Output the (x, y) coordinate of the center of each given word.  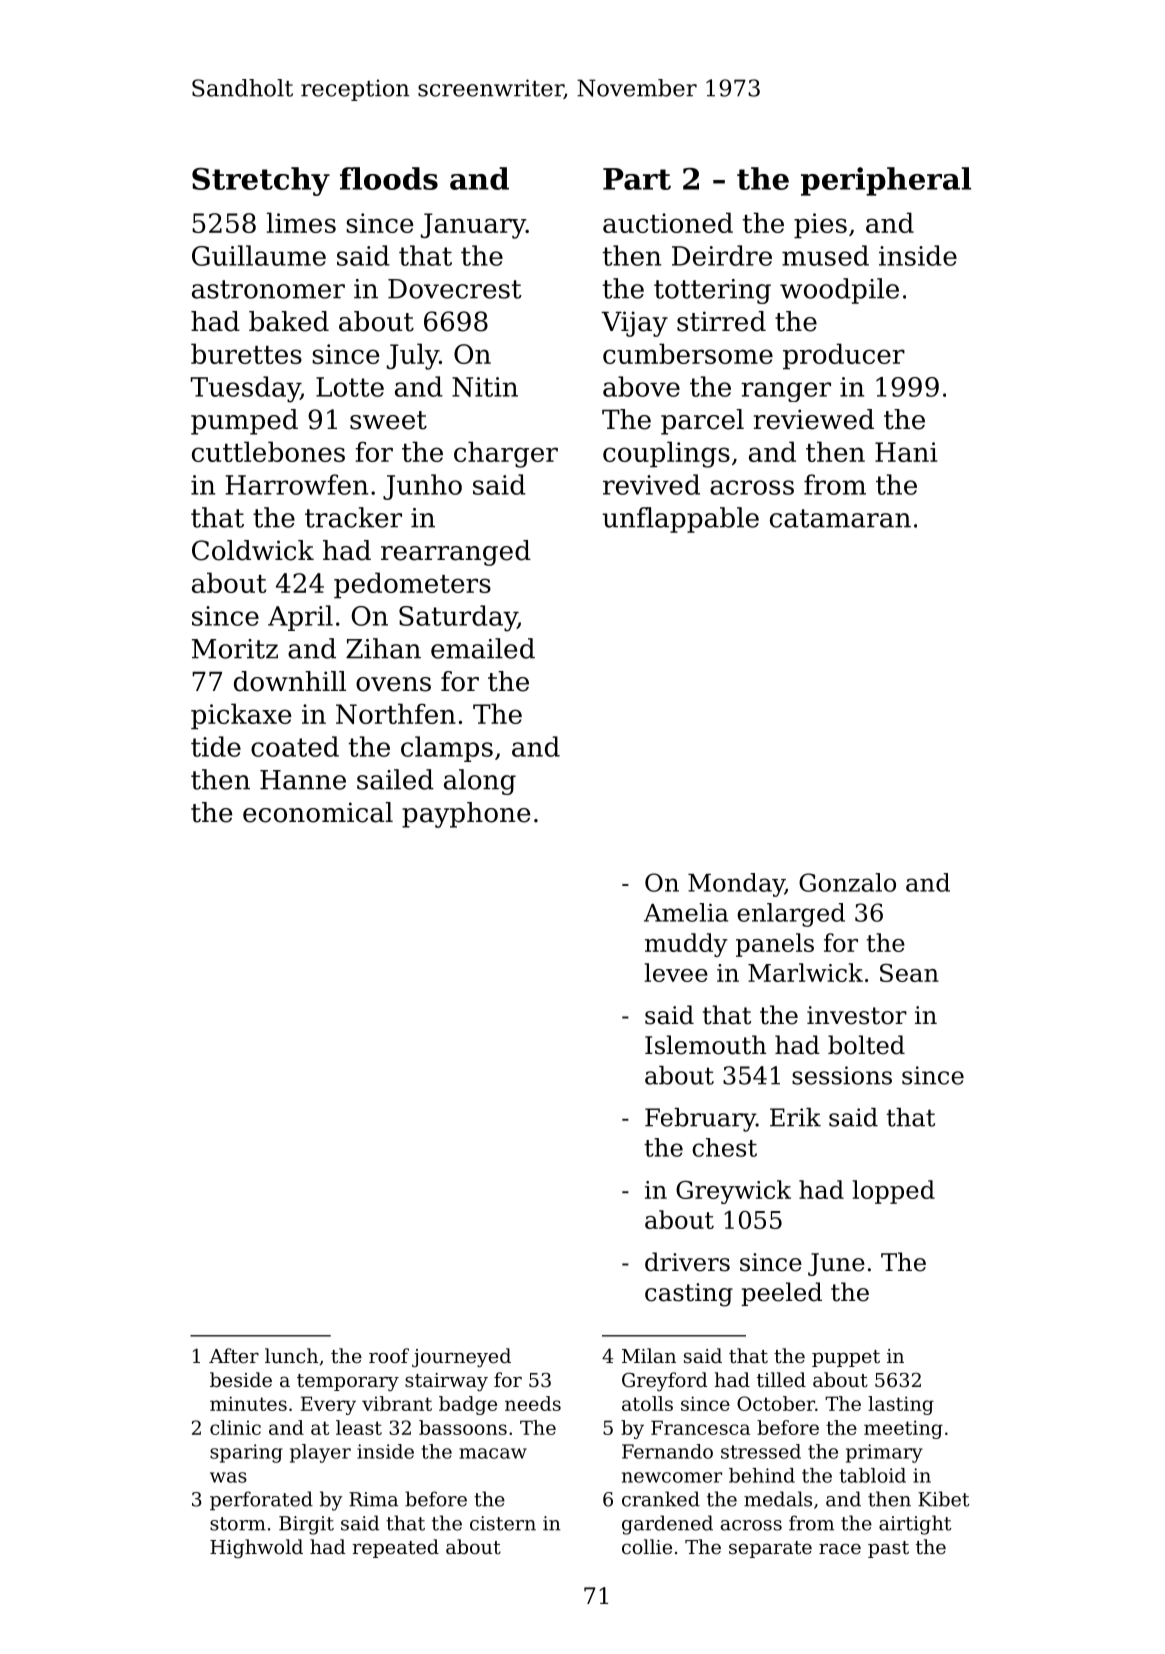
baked (289, 321)
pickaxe (241, 716)
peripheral (886, 181)
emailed (483, 648)
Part (637, 179)
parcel (702, 422)
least (359, 1427)
